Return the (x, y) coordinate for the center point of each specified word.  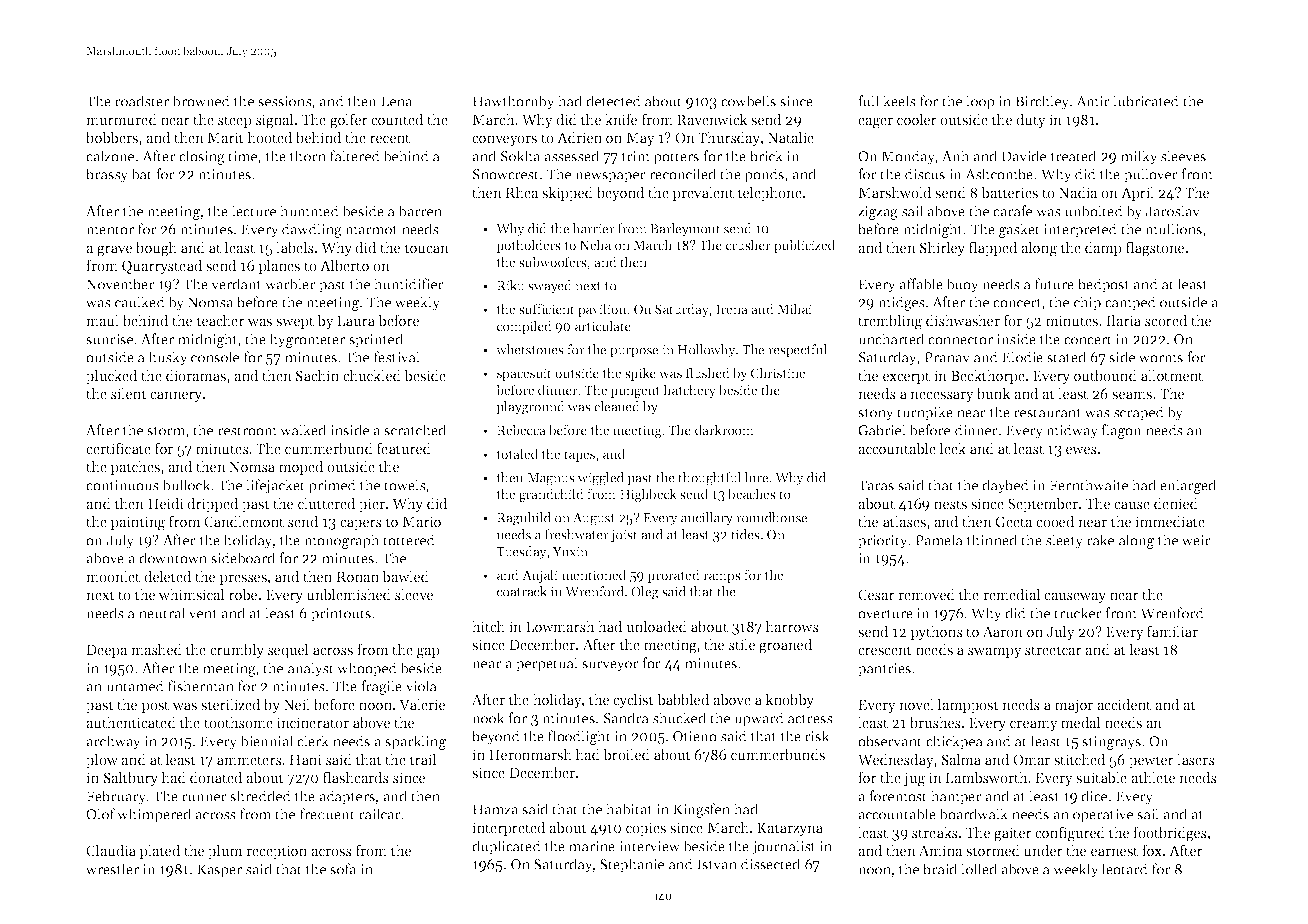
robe (243, 594)
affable (921, 284)
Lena (396, 101)
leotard (1124, 869)
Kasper (219, 871)
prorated (673, 576)
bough (156, 249)
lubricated (1146, 101)
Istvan (717, 864)
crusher (748, 244)
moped (301, 468)
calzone (110, 156)
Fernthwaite (1088, 485)
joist (624, 536)
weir (1196, 540)
